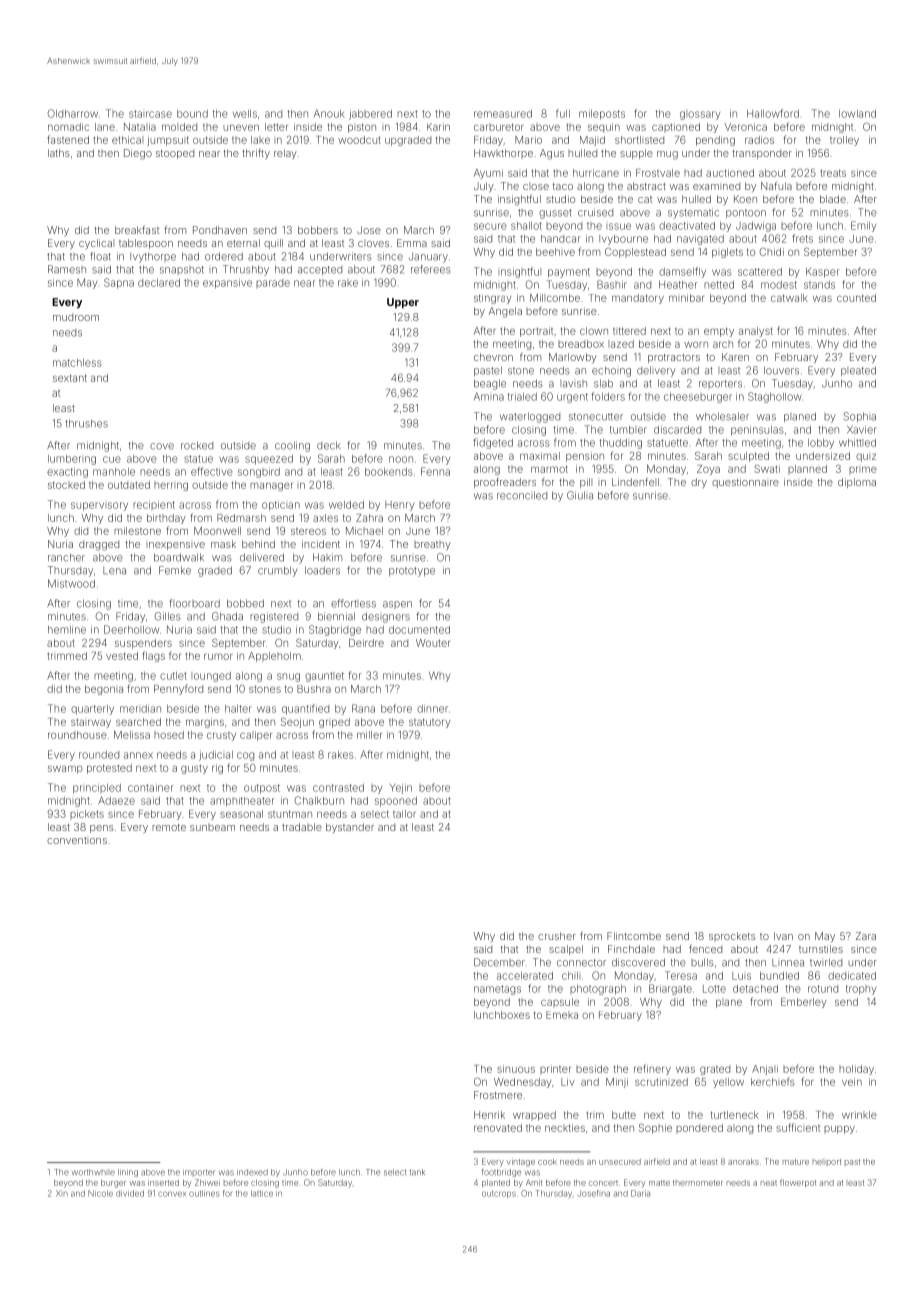  What do you see at coordinates (852, 975) in the screenshot?
I see `dedicated` at bounding box center [852, 975].
